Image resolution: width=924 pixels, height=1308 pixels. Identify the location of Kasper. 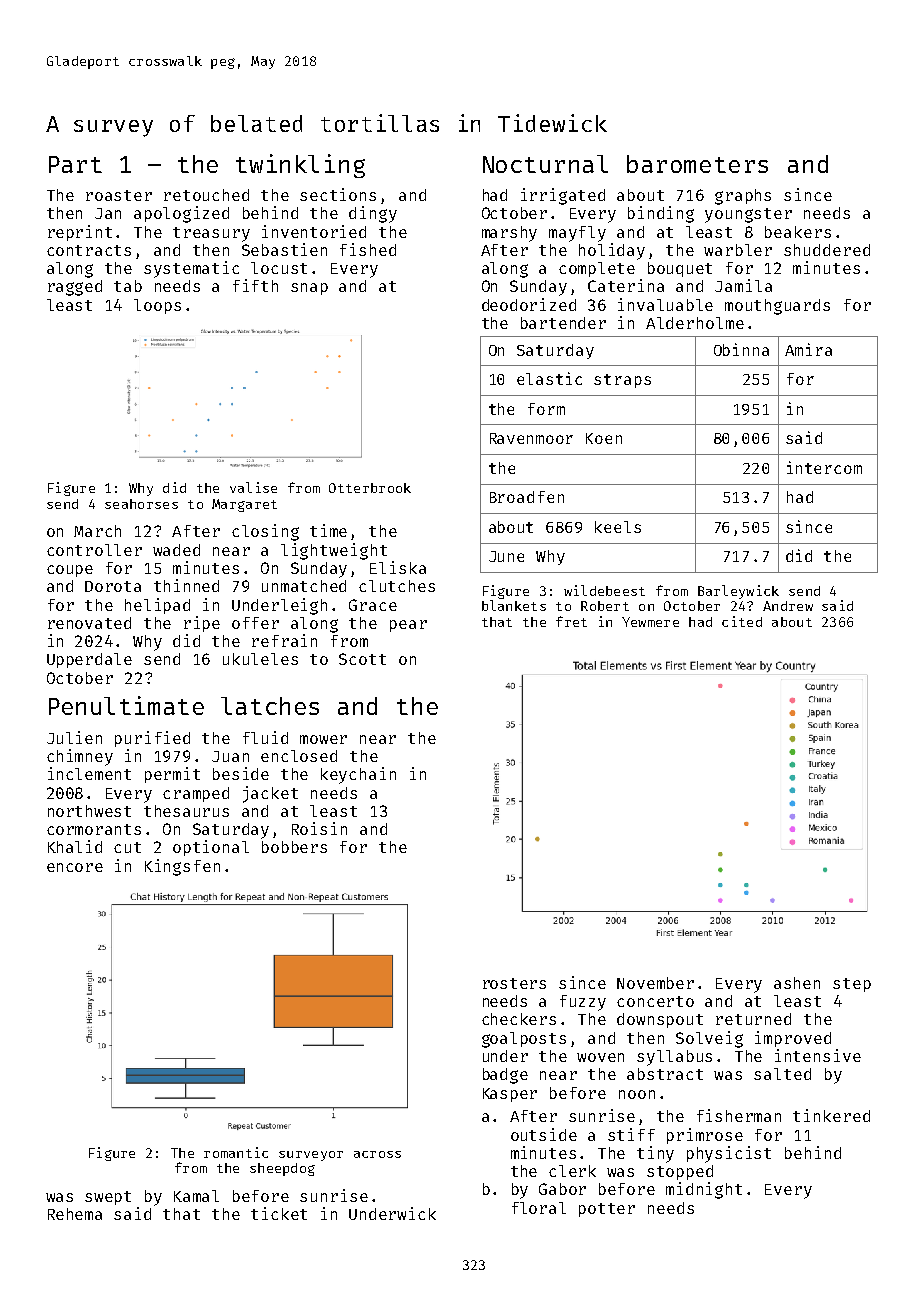
(510, 1095).
